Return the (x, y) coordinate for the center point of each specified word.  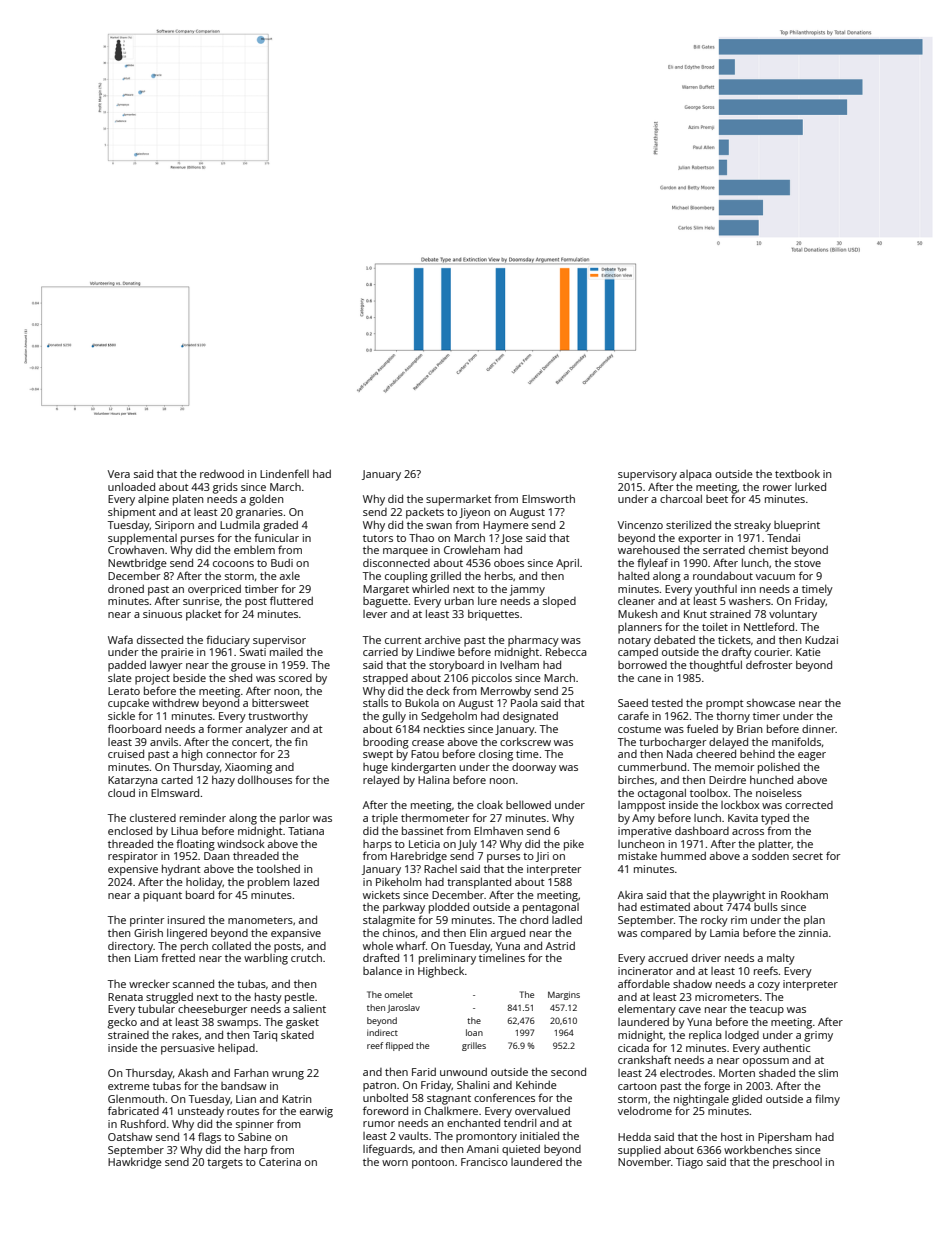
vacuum (775, 577)
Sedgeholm (449, 717)
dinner (819, 729)
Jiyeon (474, 513)
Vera (119, 474)
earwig (316, 1112)
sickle (121, 715)
